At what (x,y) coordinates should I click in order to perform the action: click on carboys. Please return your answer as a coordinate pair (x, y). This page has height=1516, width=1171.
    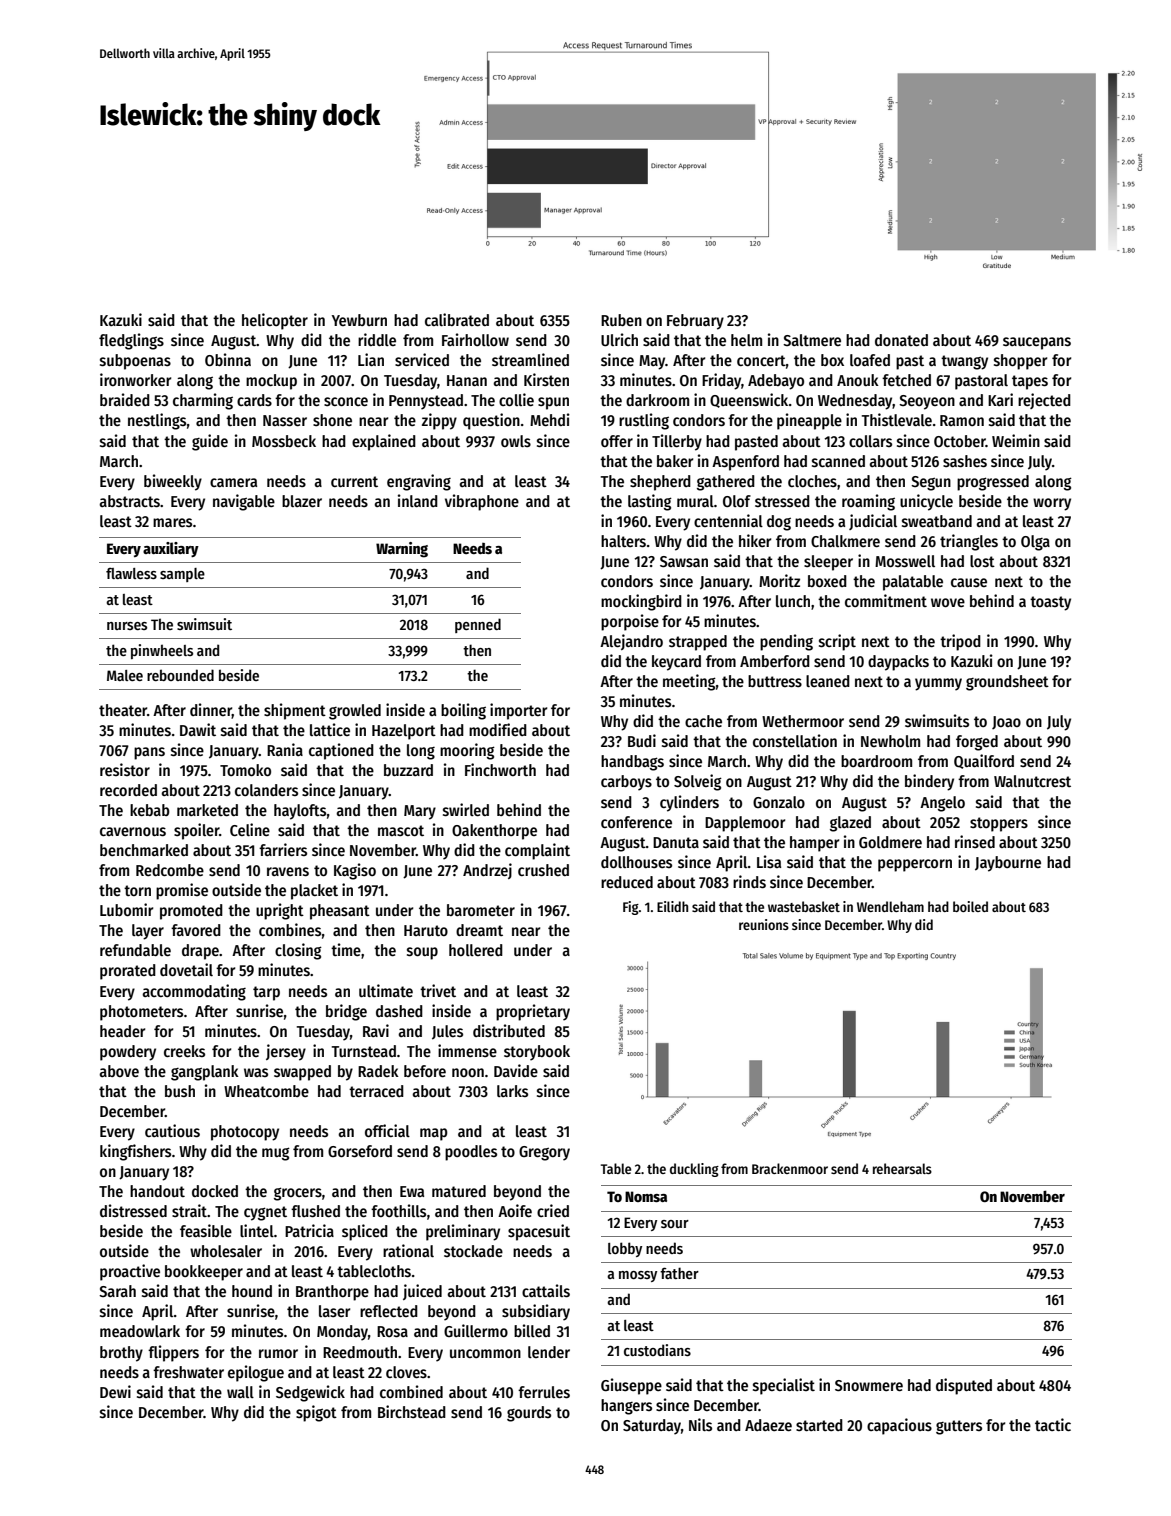
    Looking at the image, I should click on (626, 783).
